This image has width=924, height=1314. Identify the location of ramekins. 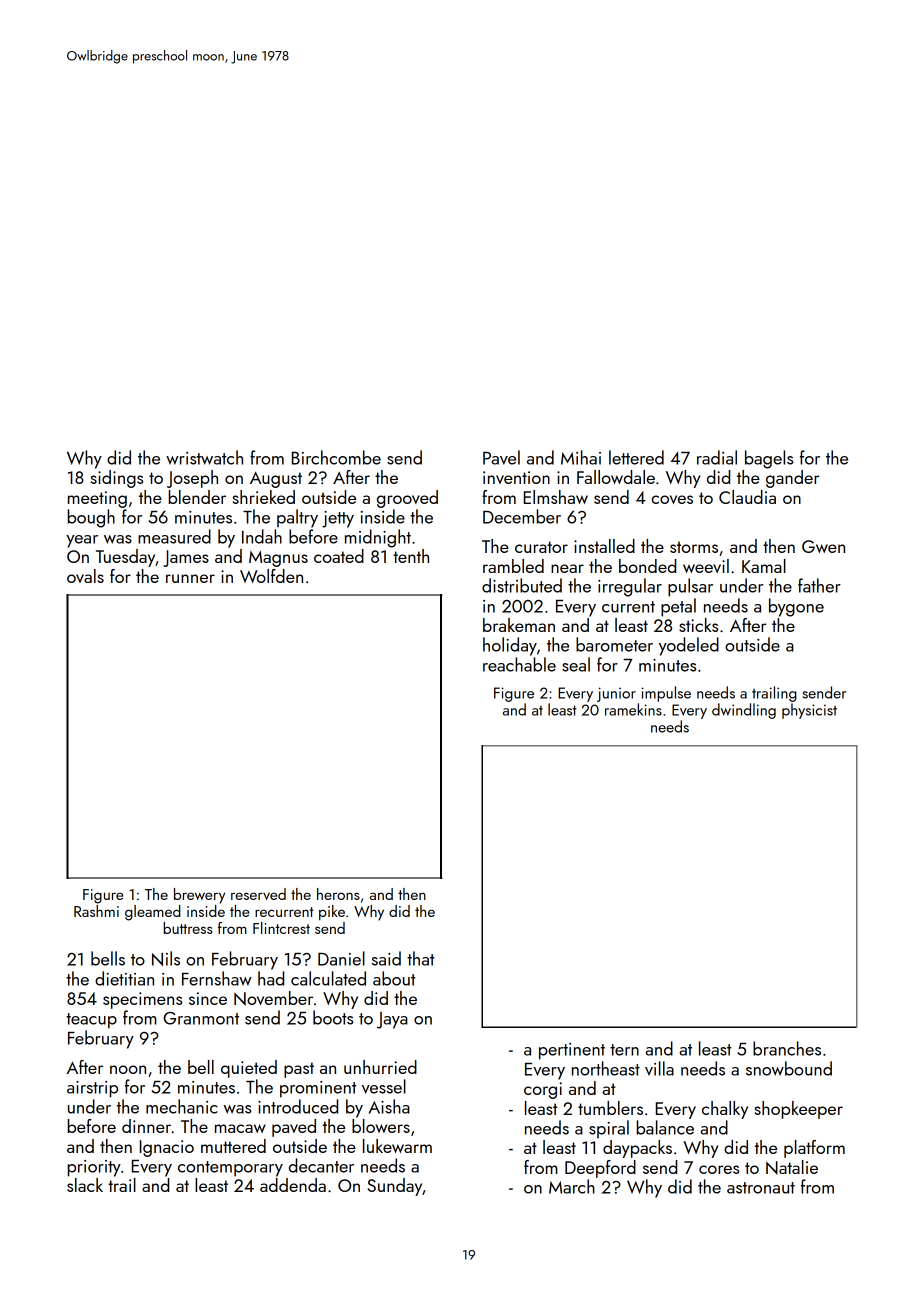
(633, 709).
